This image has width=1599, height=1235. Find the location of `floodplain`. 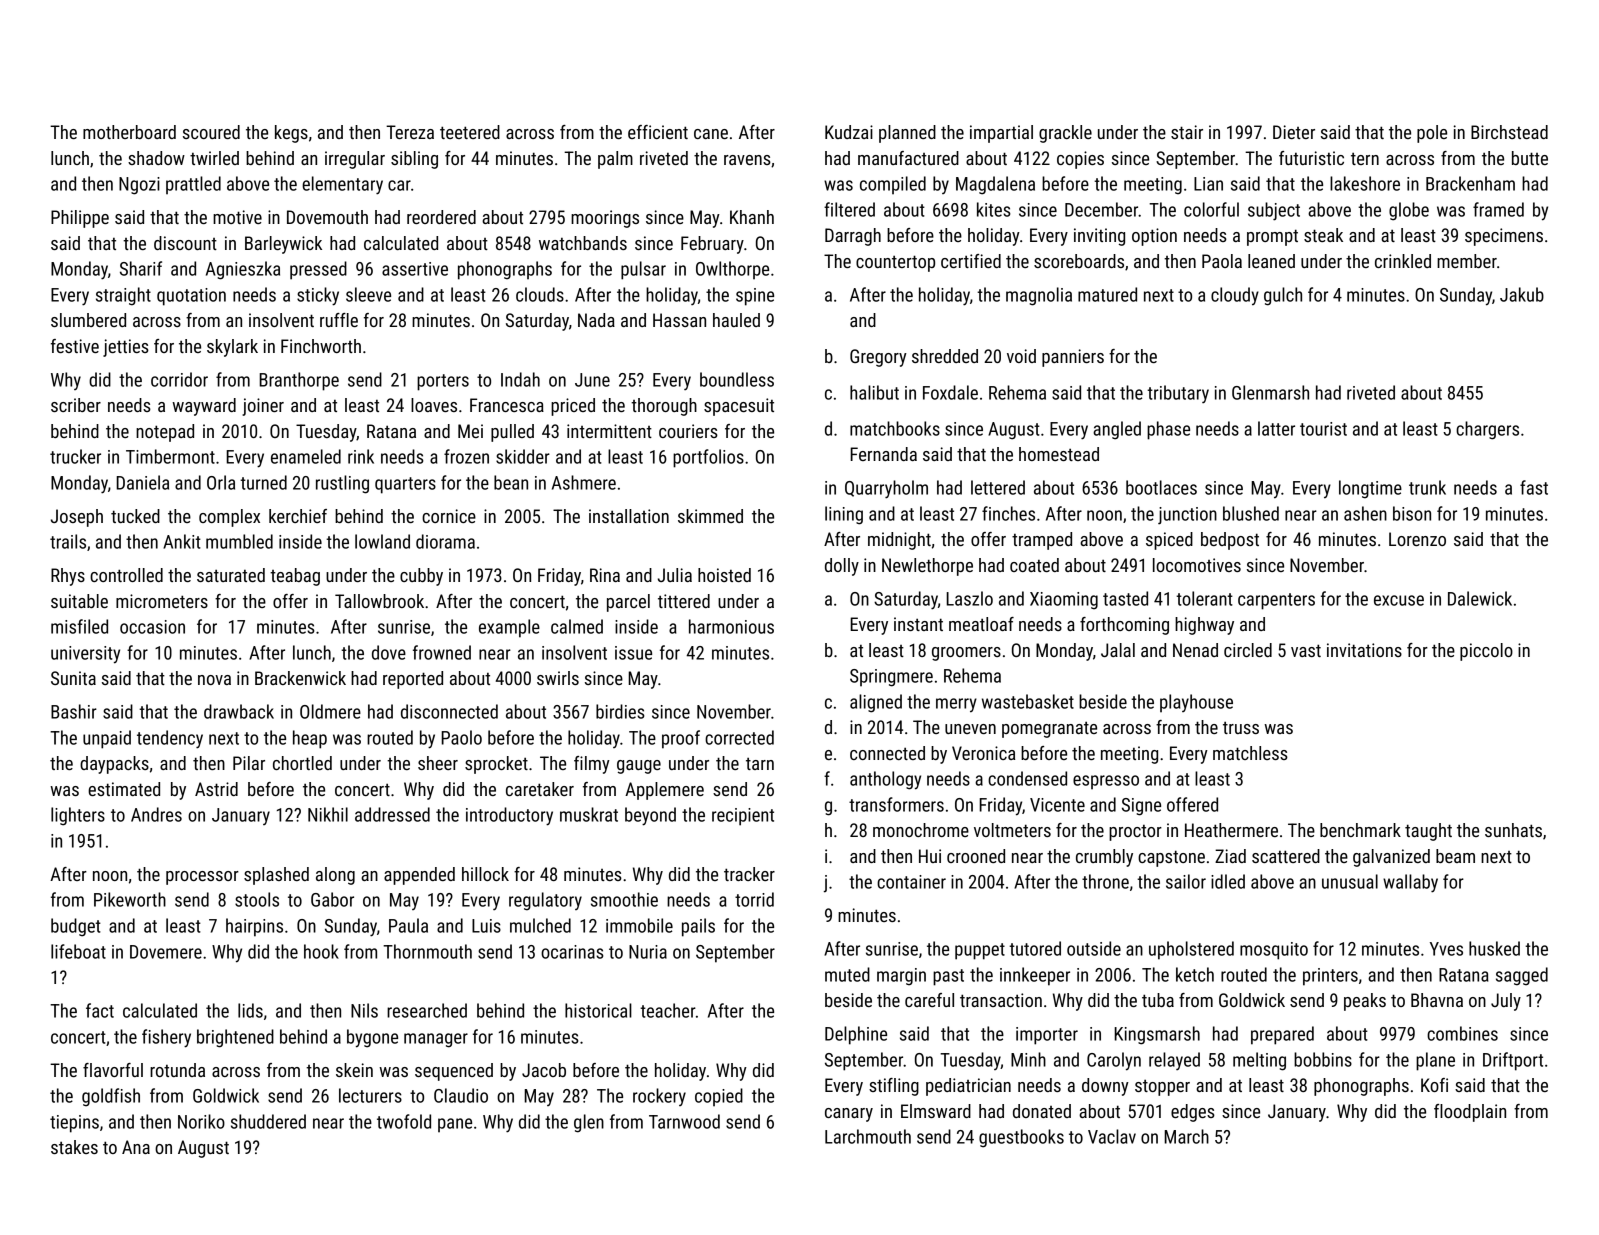

floodplain is located at coordinates (1470, 1113).
